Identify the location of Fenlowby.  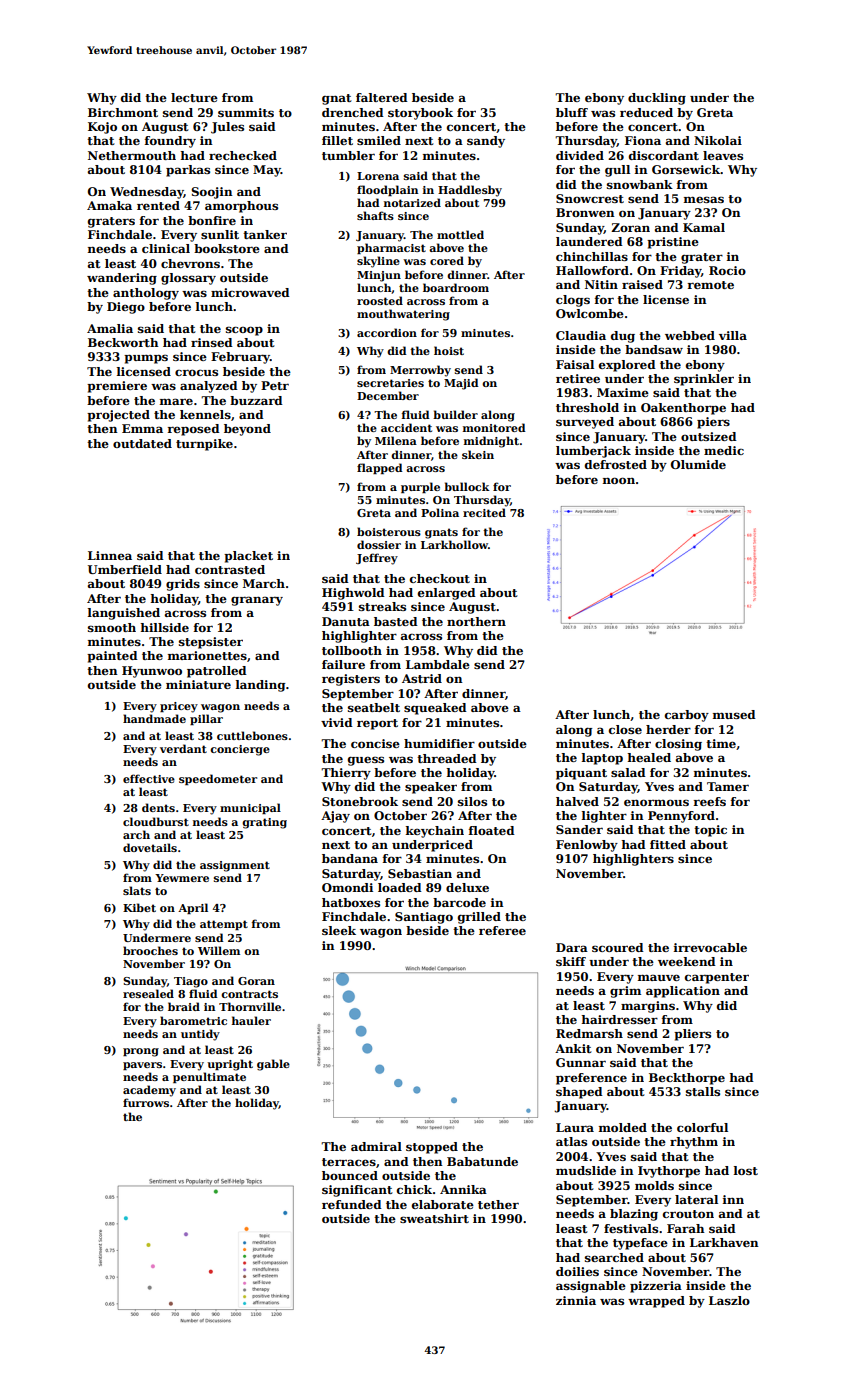
(587, 846).
